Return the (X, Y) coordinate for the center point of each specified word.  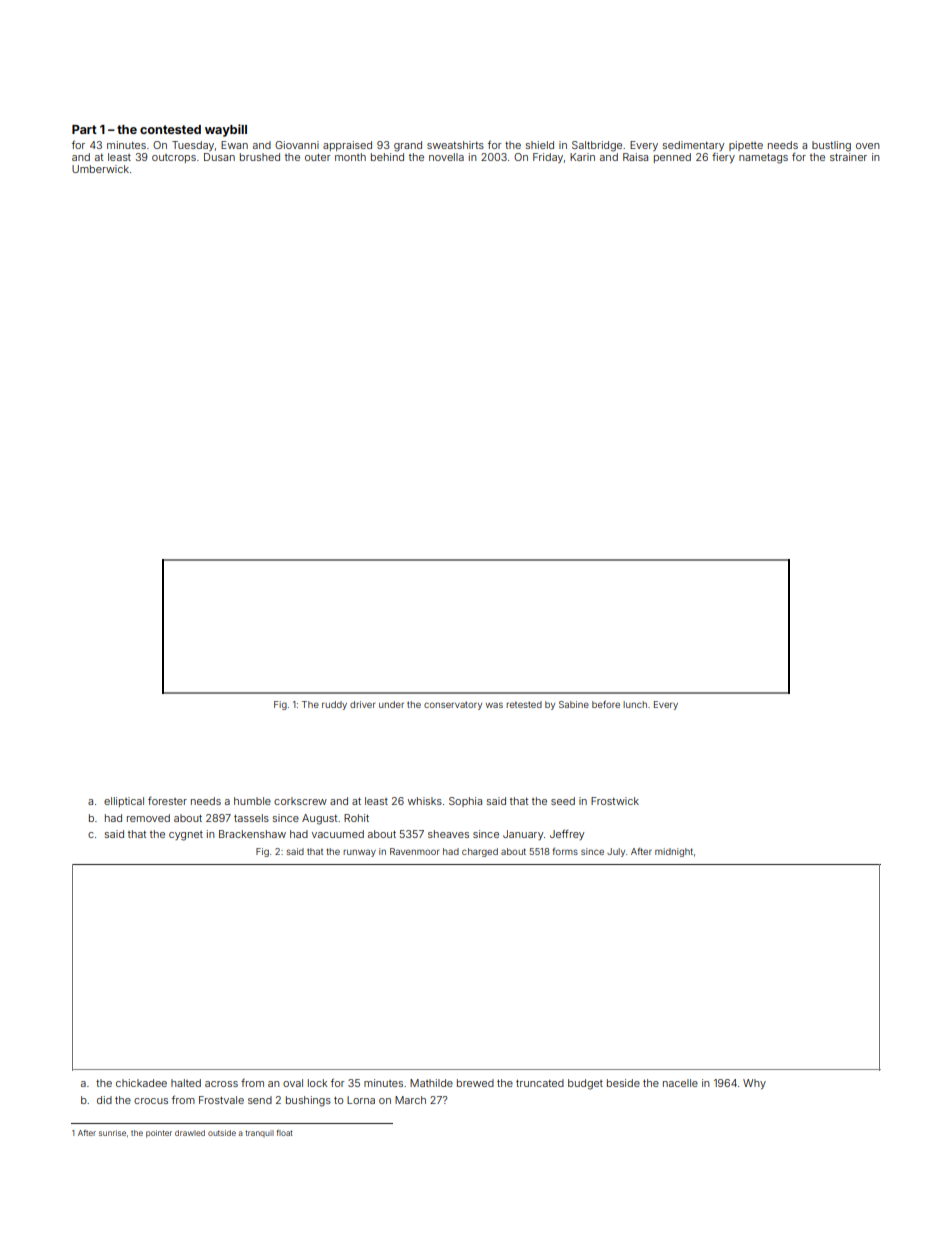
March (410, 1100)
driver (362, 704)
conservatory (453, 706)
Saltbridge (597, 146)
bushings (308, 1101)
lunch (635, 704)
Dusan (219, 157)
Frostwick (615, 801)
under (391, 704)
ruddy (334, 705)
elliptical (124, 802)
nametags (763, 159)
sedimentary (693, 146)
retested (524, 704)
